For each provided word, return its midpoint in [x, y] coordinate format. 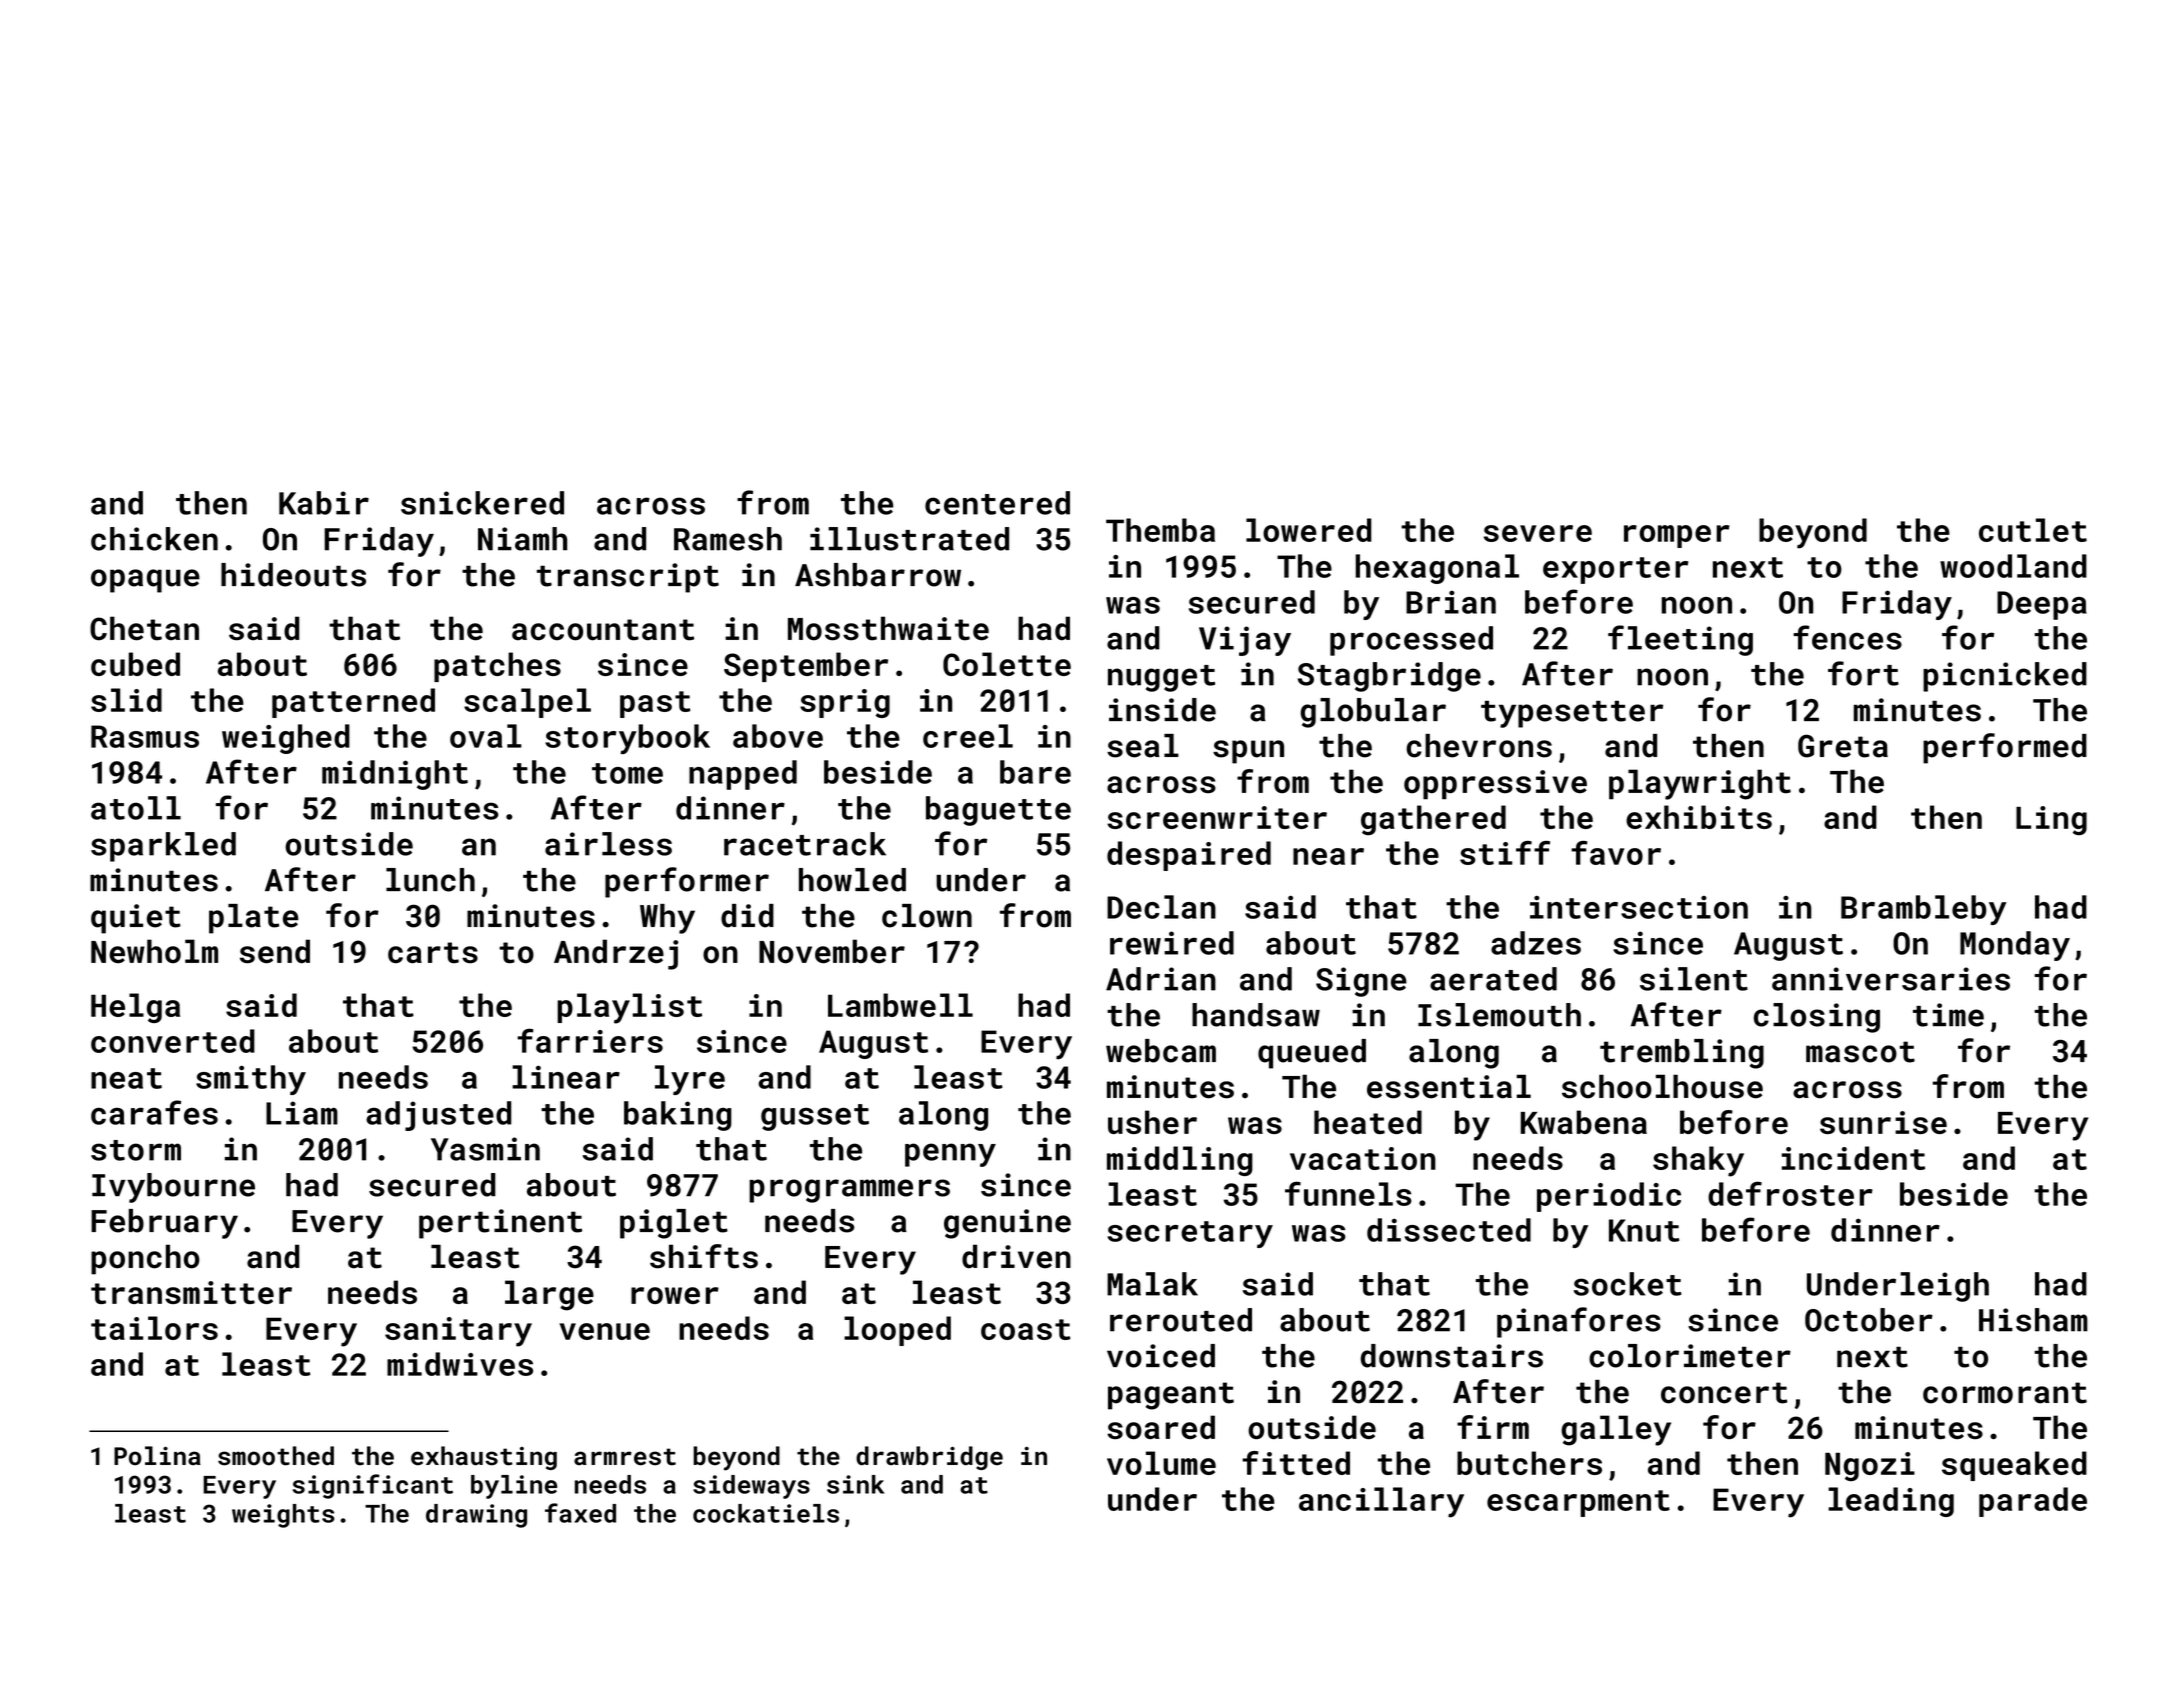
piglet [674, 1224]
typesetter [1572, 714]
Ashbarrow [878, 575]
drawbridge [929, 1458]
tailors [154, 1328]
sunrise [1883, 1122]
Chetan [144, 628]
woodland [2013, 566]
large [549, 1295]
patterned [353, 703]
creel [968, 736]
